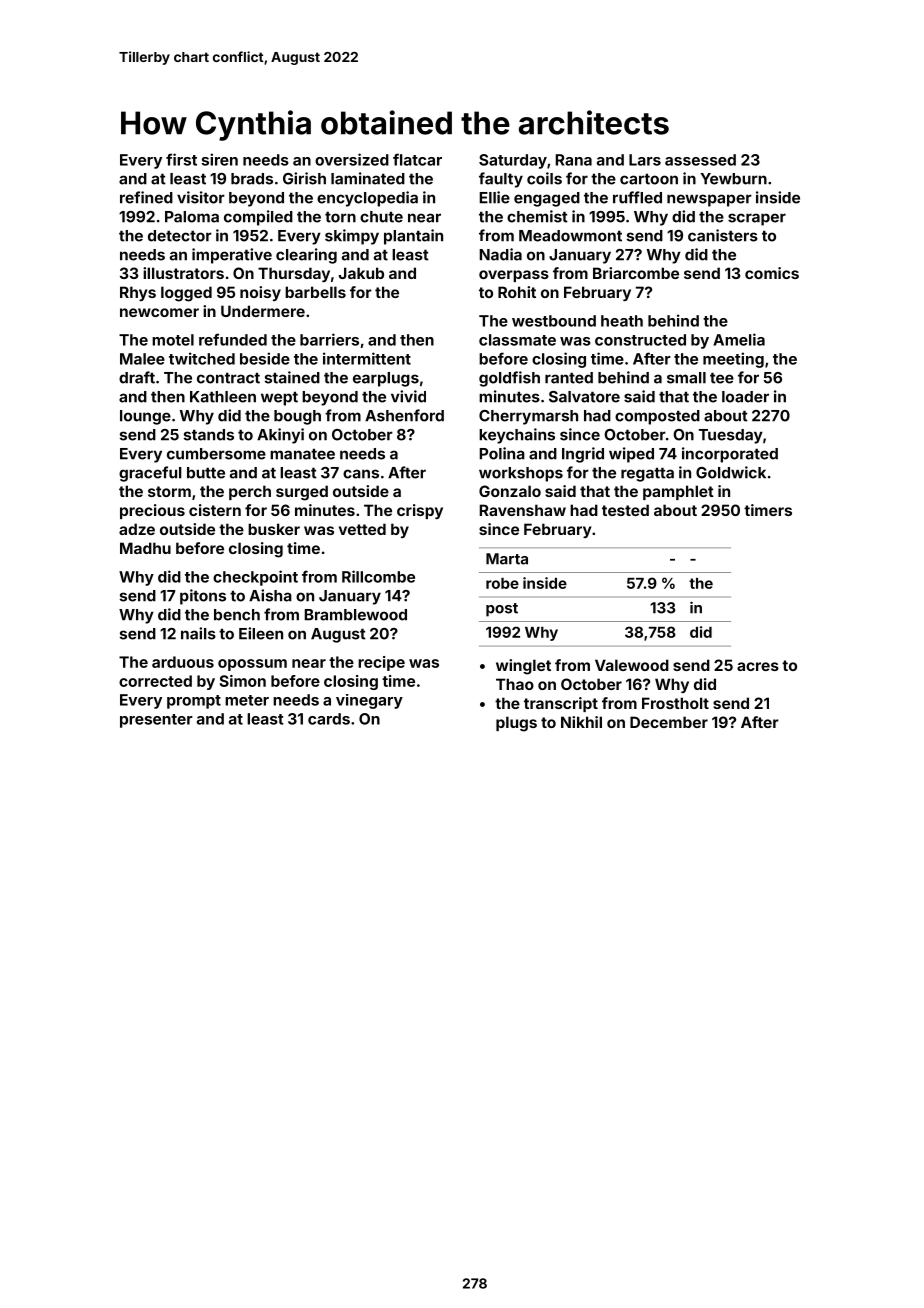  Describe the element at coordinates (581, 722) in the image. I see `Nikhil` at that location.
